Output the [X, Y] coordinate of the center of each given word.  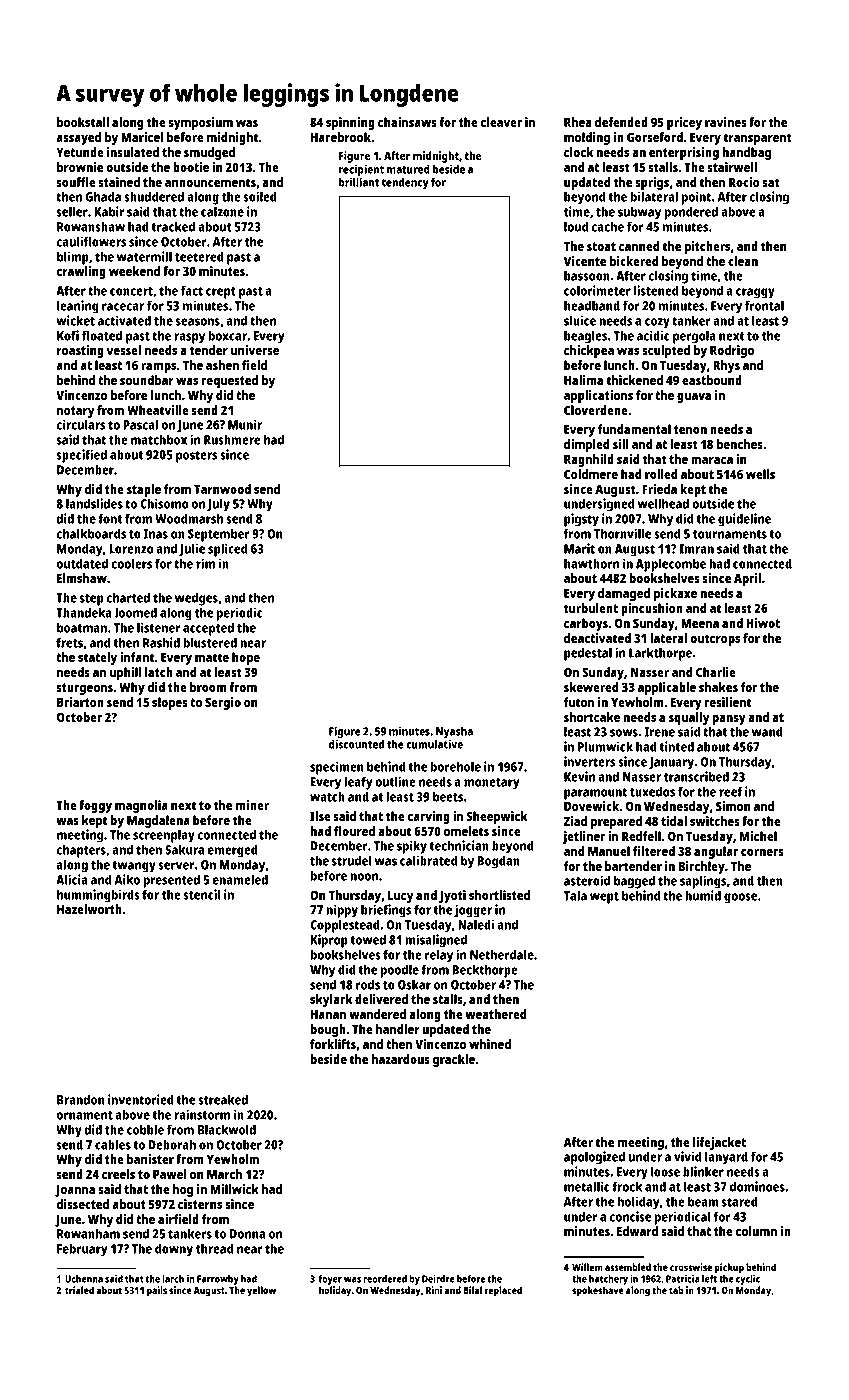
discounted [356, 744]
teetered [199, 256]
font [110, 518]
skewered [591, 687]
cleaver [501, 122]
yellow [261, 1291]
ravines [726, 122]
